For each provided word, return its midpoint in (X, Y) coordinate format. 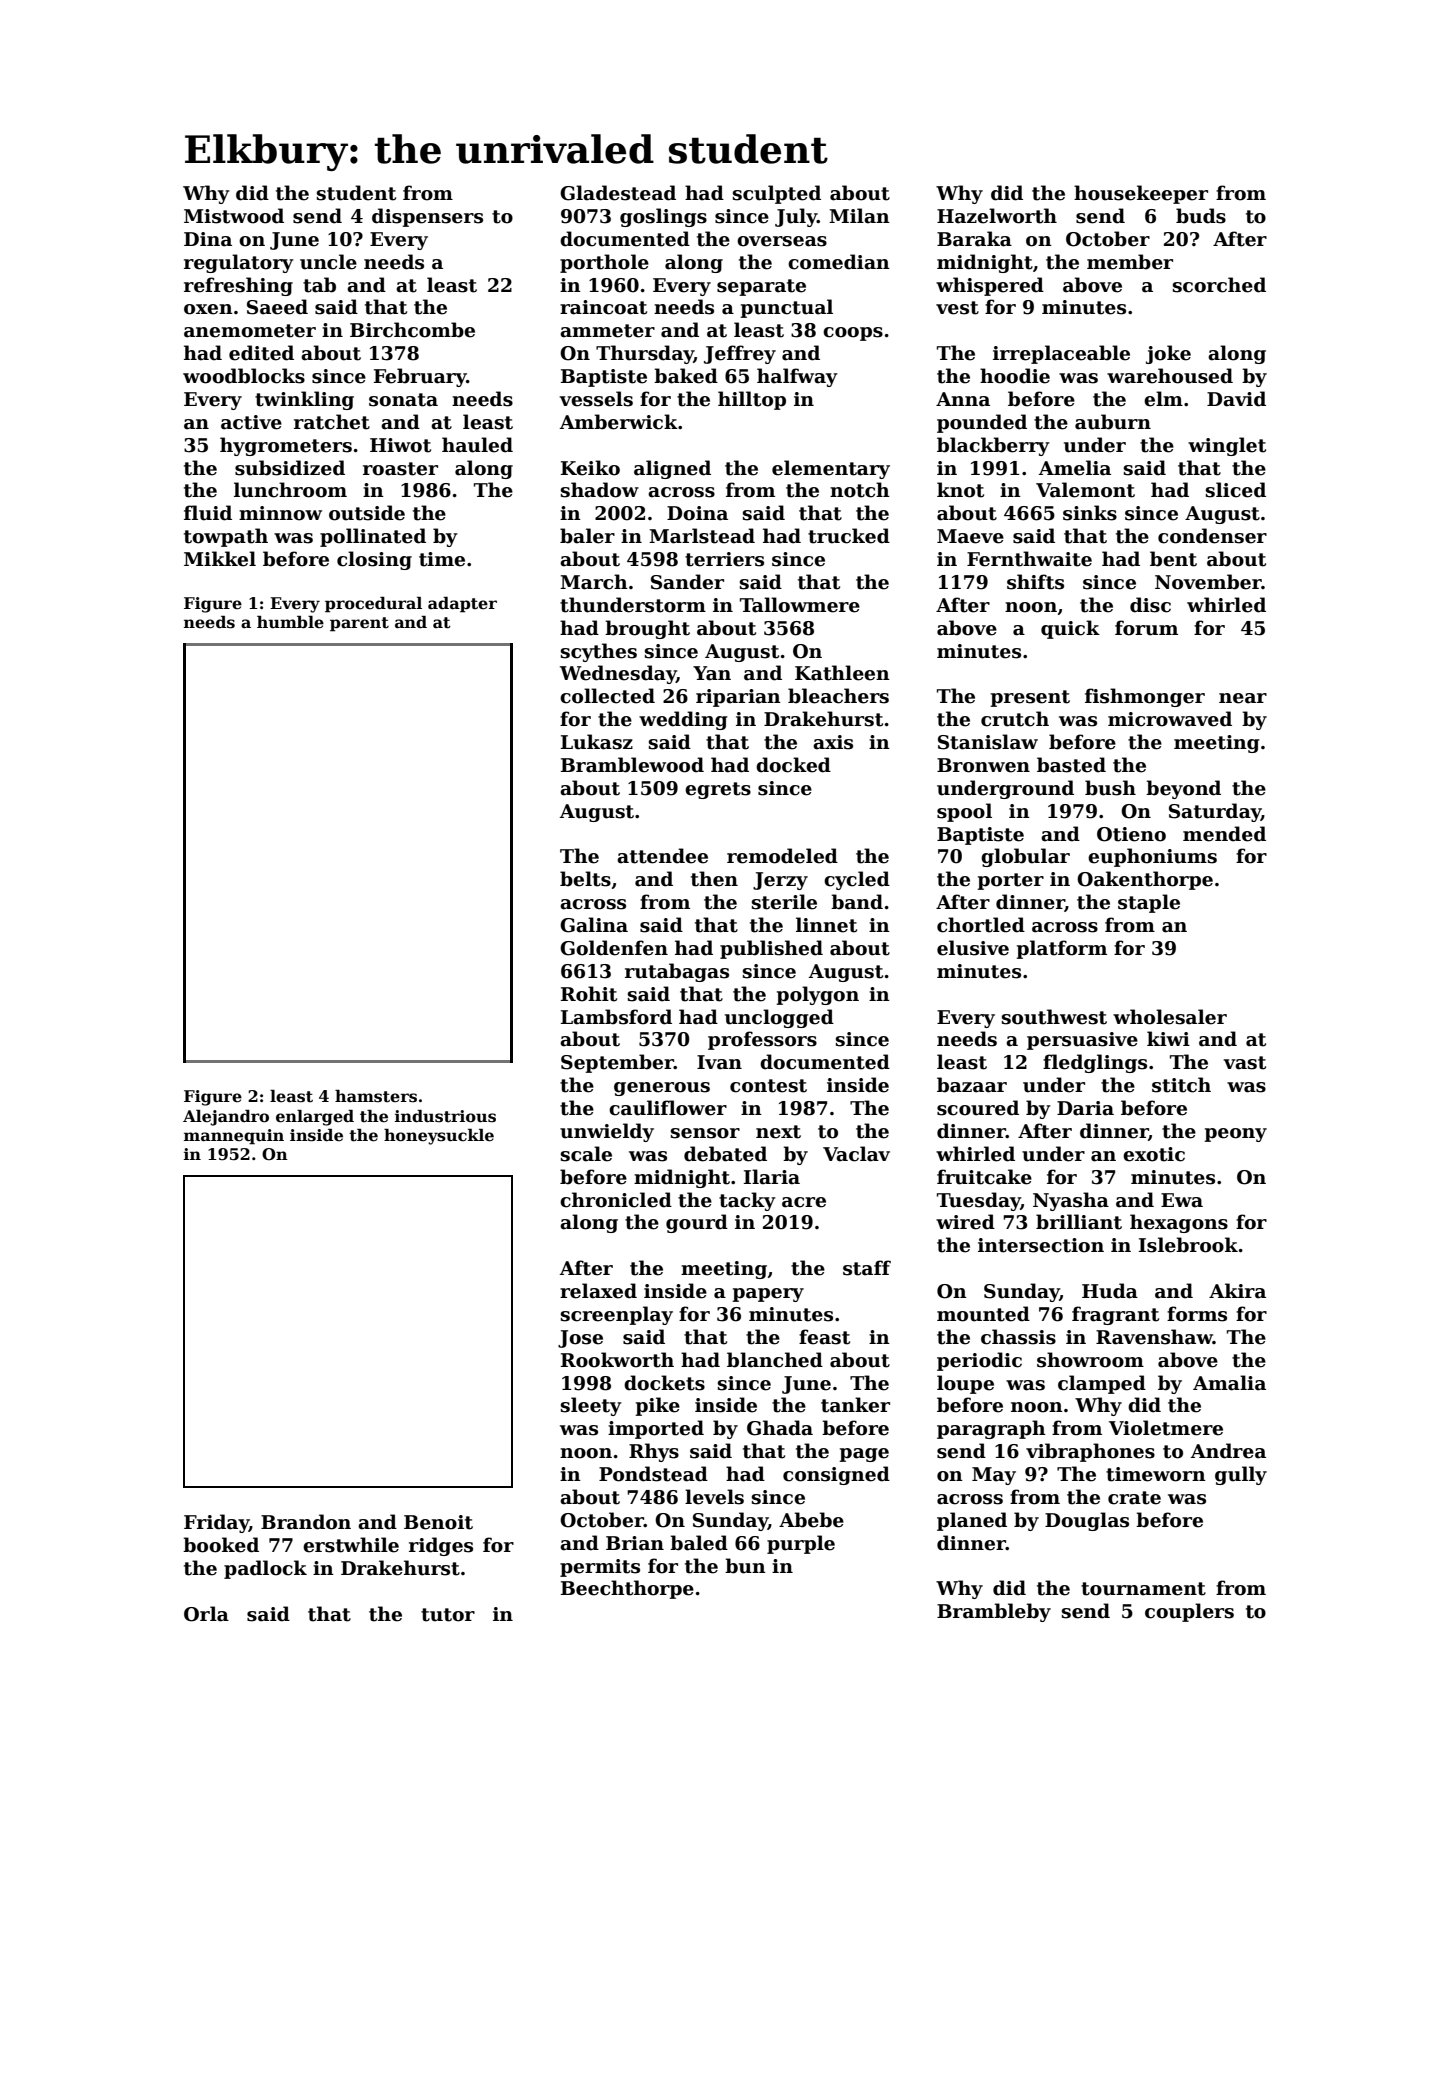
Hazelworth (997, 216)
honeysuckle (439, 1137)
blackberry (993, 446)
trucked (849, 536)
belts (585, 879)
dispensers (427, 217)
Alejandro (226, 1118)
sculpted (777, 194)
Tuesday (979, 1201)
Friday (216, 1523)
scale (586, 1154)
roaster (400, 469)
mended (1224, 834)
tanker (855, 1405)
